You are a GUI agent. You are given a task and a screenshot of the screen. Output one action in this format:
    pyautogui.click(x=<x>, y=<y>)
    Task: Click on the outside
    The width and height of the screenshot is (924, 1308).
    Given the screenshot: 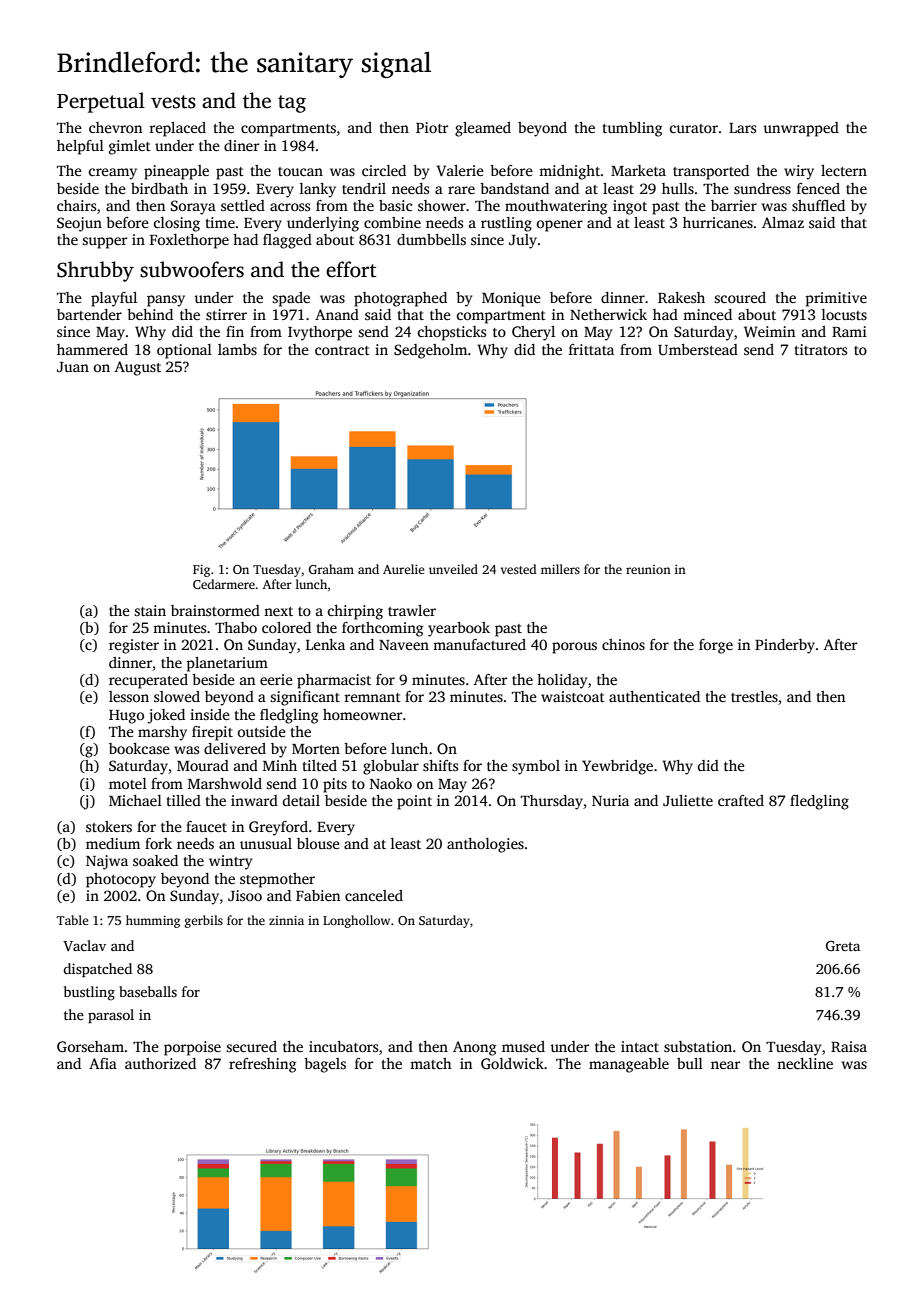 What is the action you would take?
    pyautogui.click(x=262, y=731)
